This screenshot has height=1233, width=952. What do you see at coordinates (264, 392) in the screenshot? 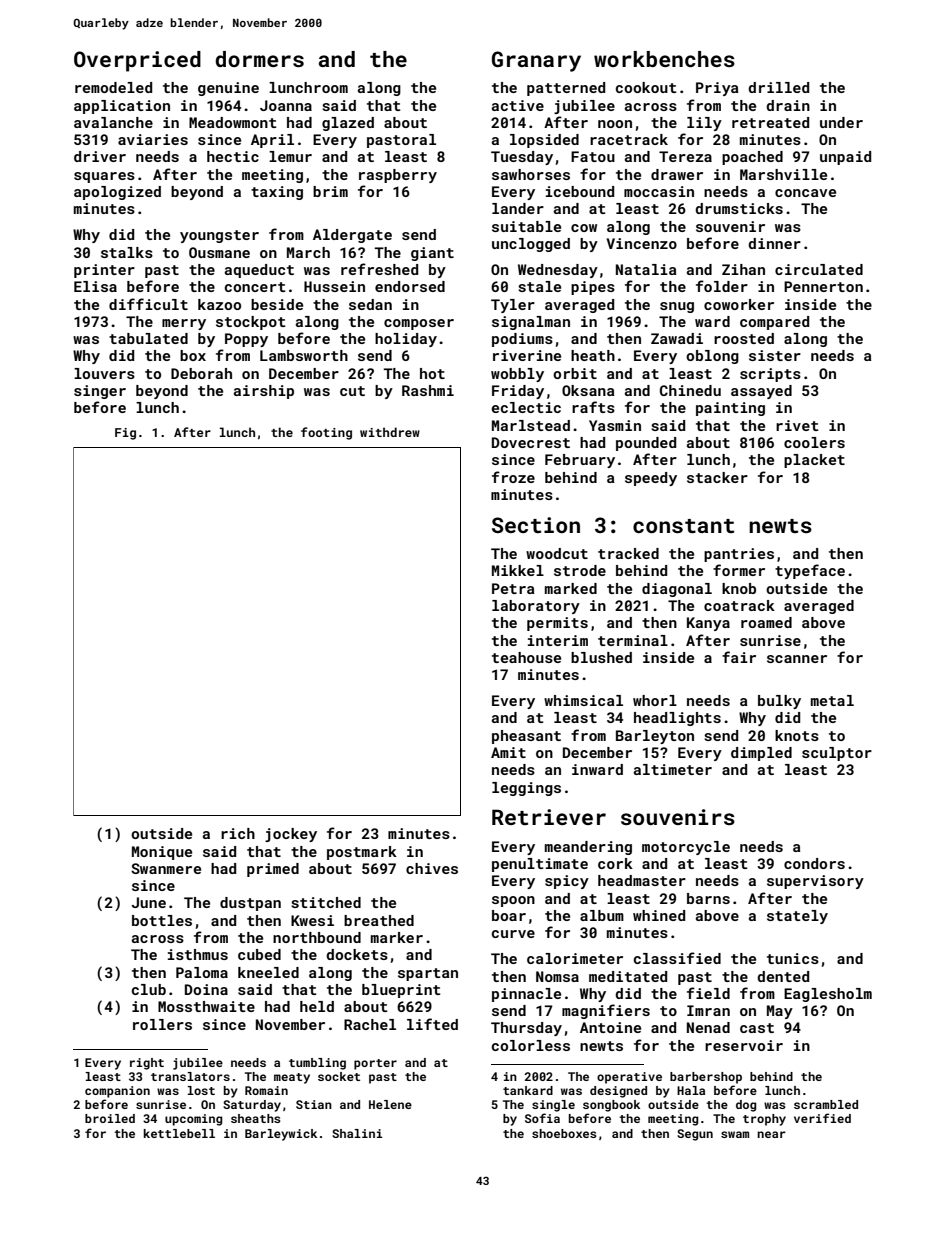
I see `airship` at bounding box center [264, 392].
